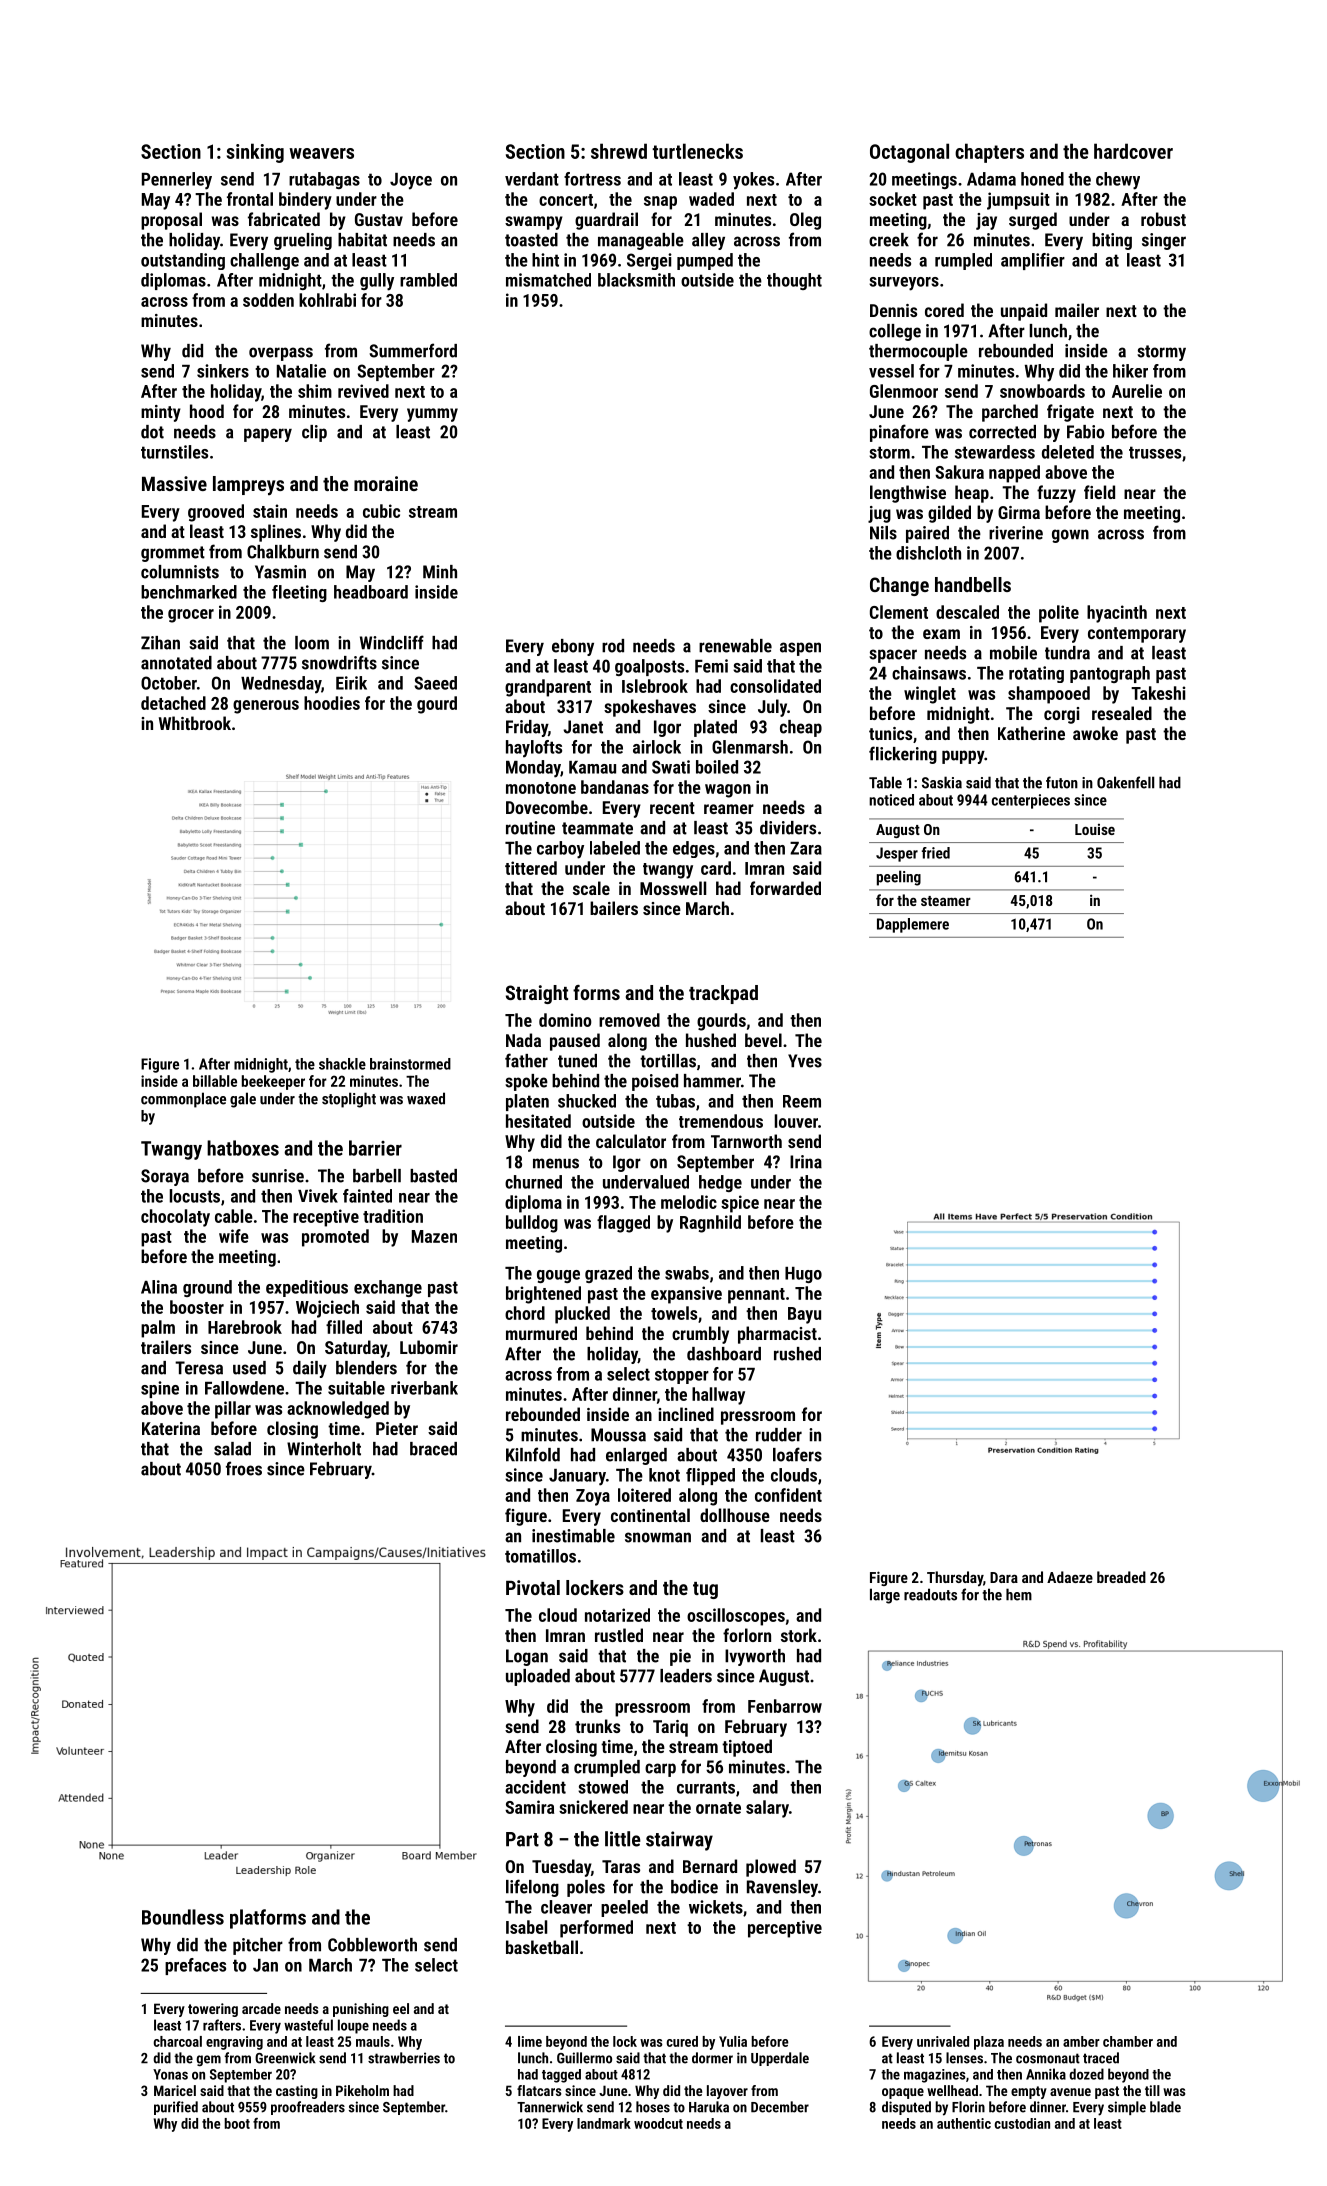  I want to click on trackpad, so click(723, 994).
